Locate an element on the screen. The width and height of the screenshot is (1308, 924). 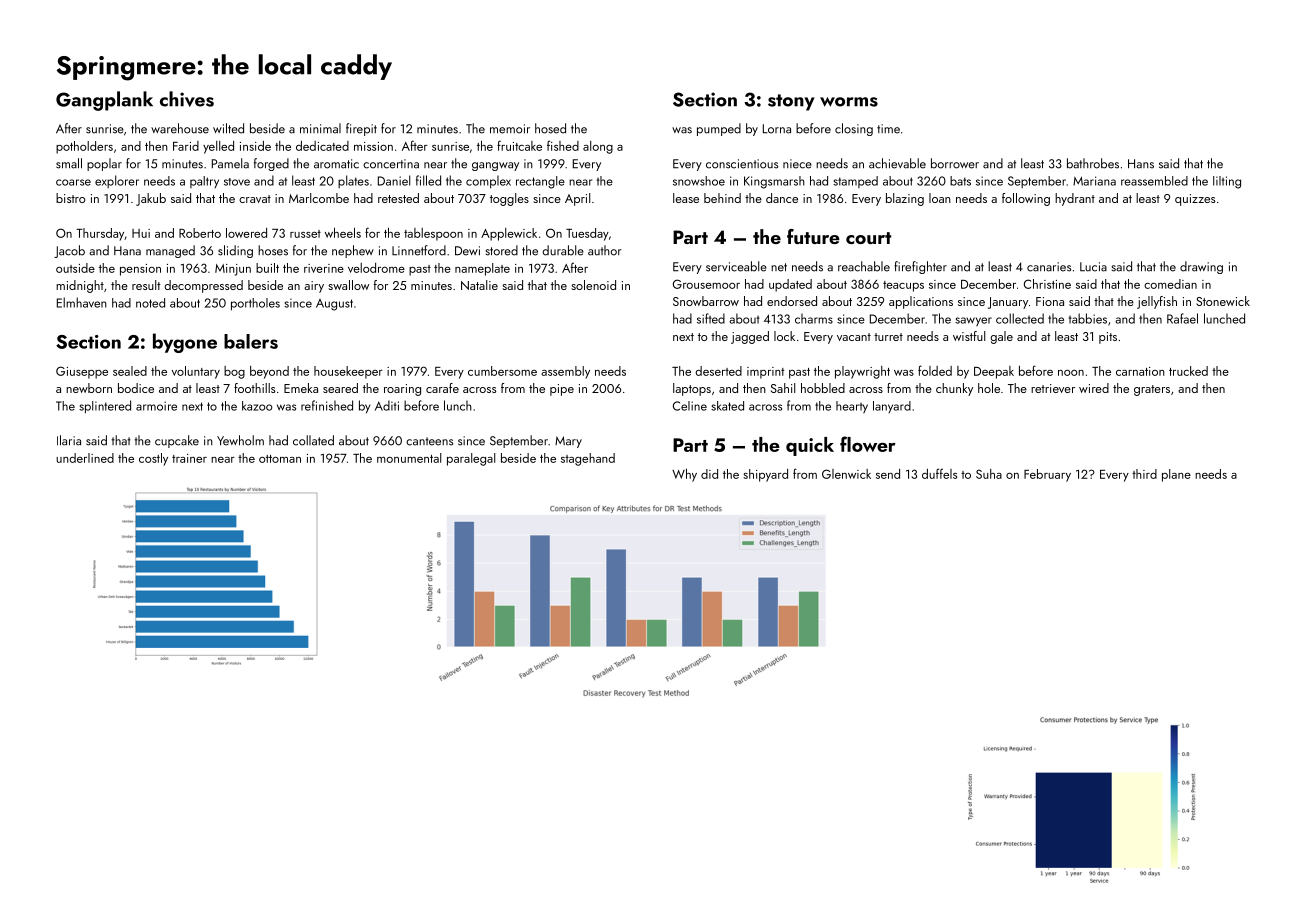
newborn is located at coordinates (89, 388).
